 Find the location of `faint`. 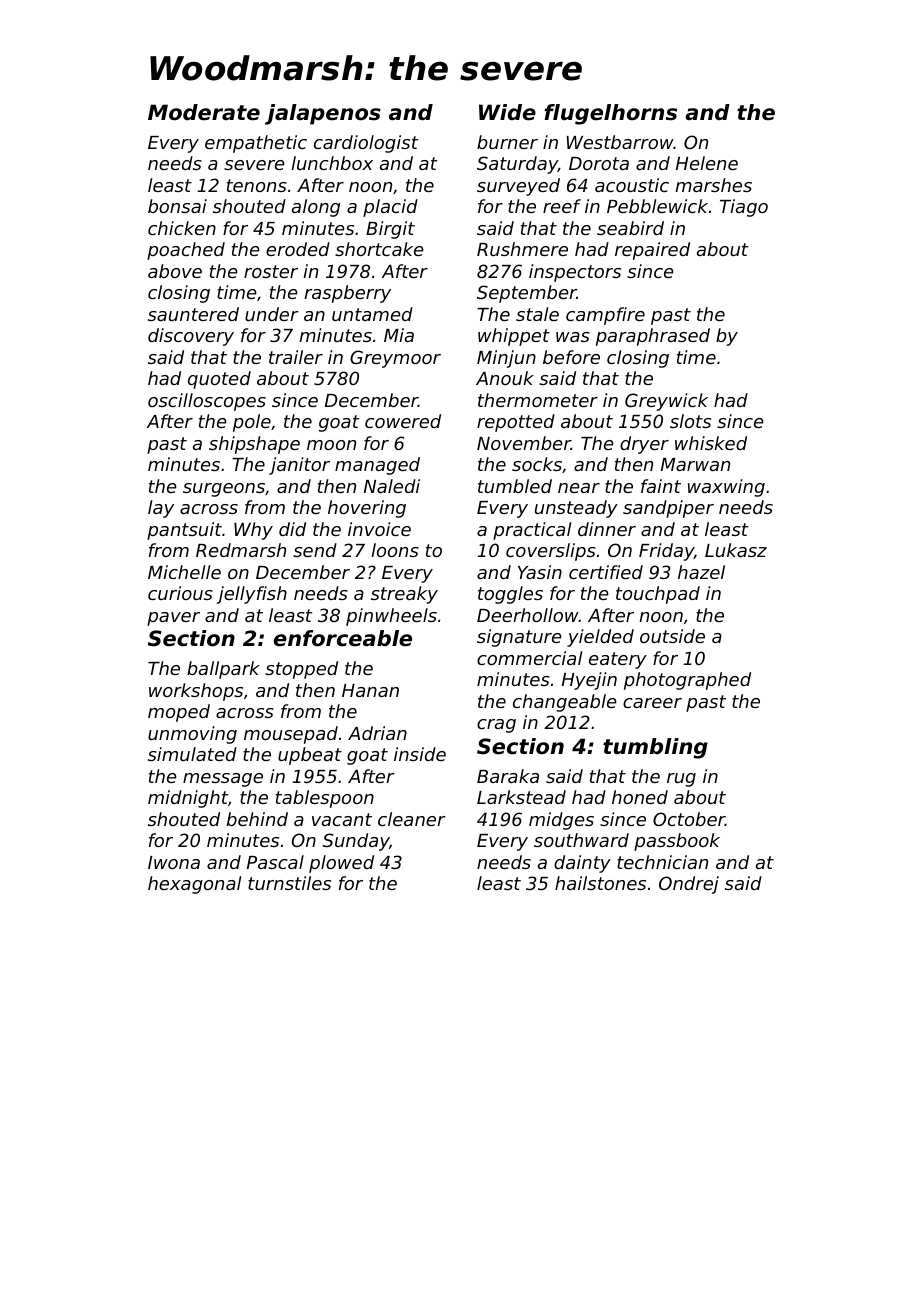

faint is located at coordinates (661, 486).
